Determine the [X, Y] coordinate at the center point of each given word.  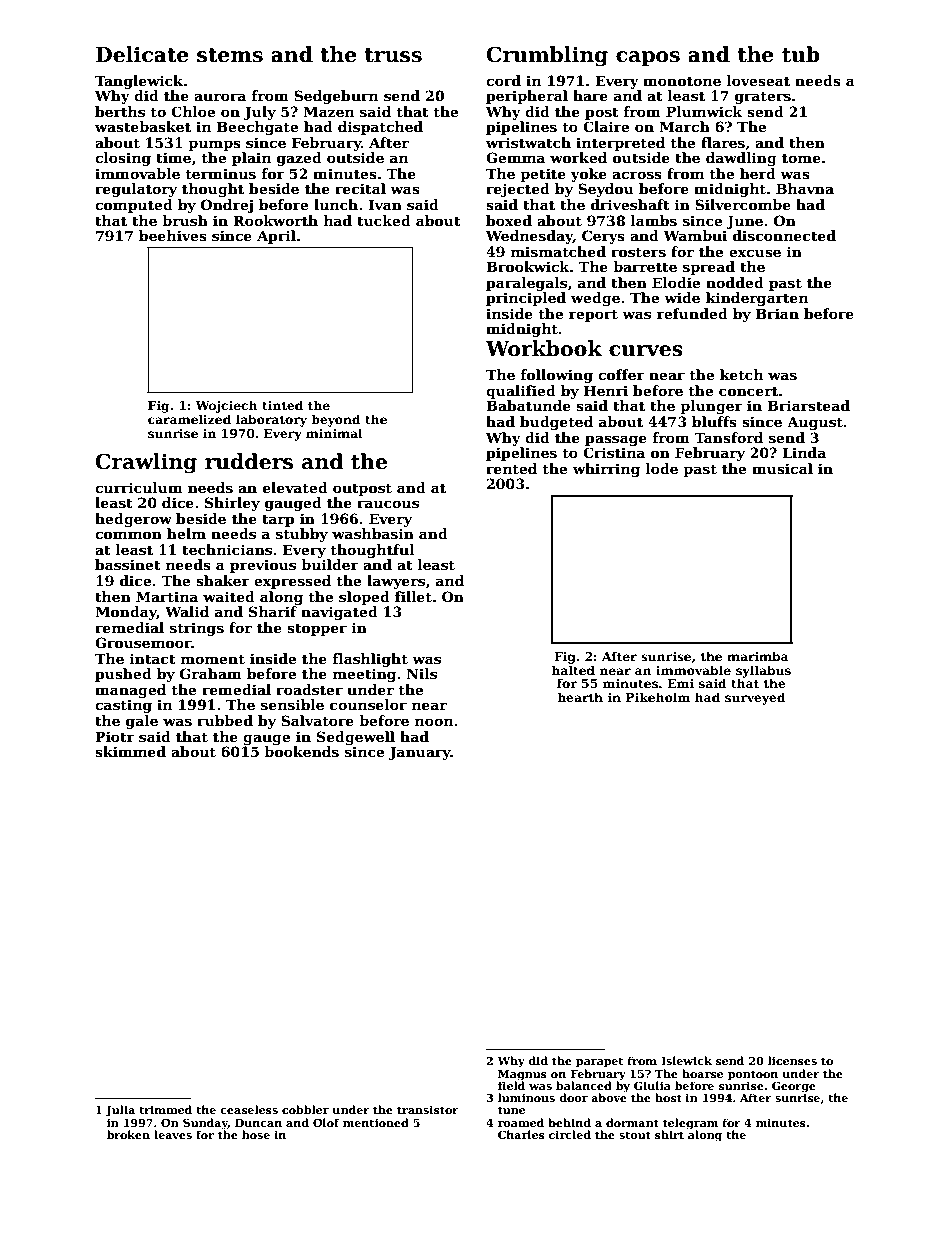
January [420, 753]
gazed [299, 159]
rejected [518, 190]
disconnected [784, 235]
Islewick [686, 1060]
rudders [249, 461]
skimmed [130, 751]
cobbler [305, 1109]
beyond [336, 420]
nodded [735, 282]
